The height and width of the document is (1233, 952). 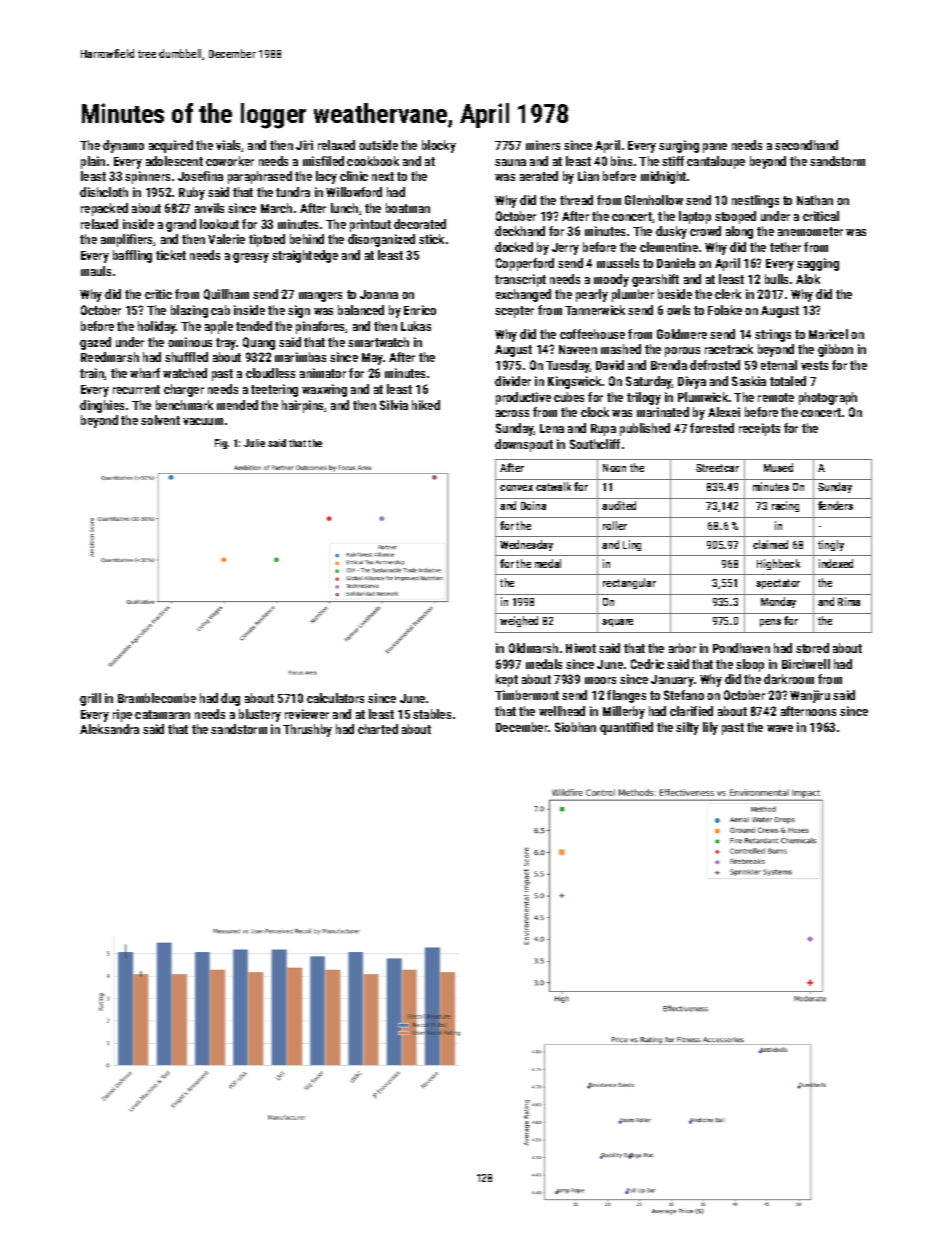 I want to click on secondhand, so click(x=806, y=145).
